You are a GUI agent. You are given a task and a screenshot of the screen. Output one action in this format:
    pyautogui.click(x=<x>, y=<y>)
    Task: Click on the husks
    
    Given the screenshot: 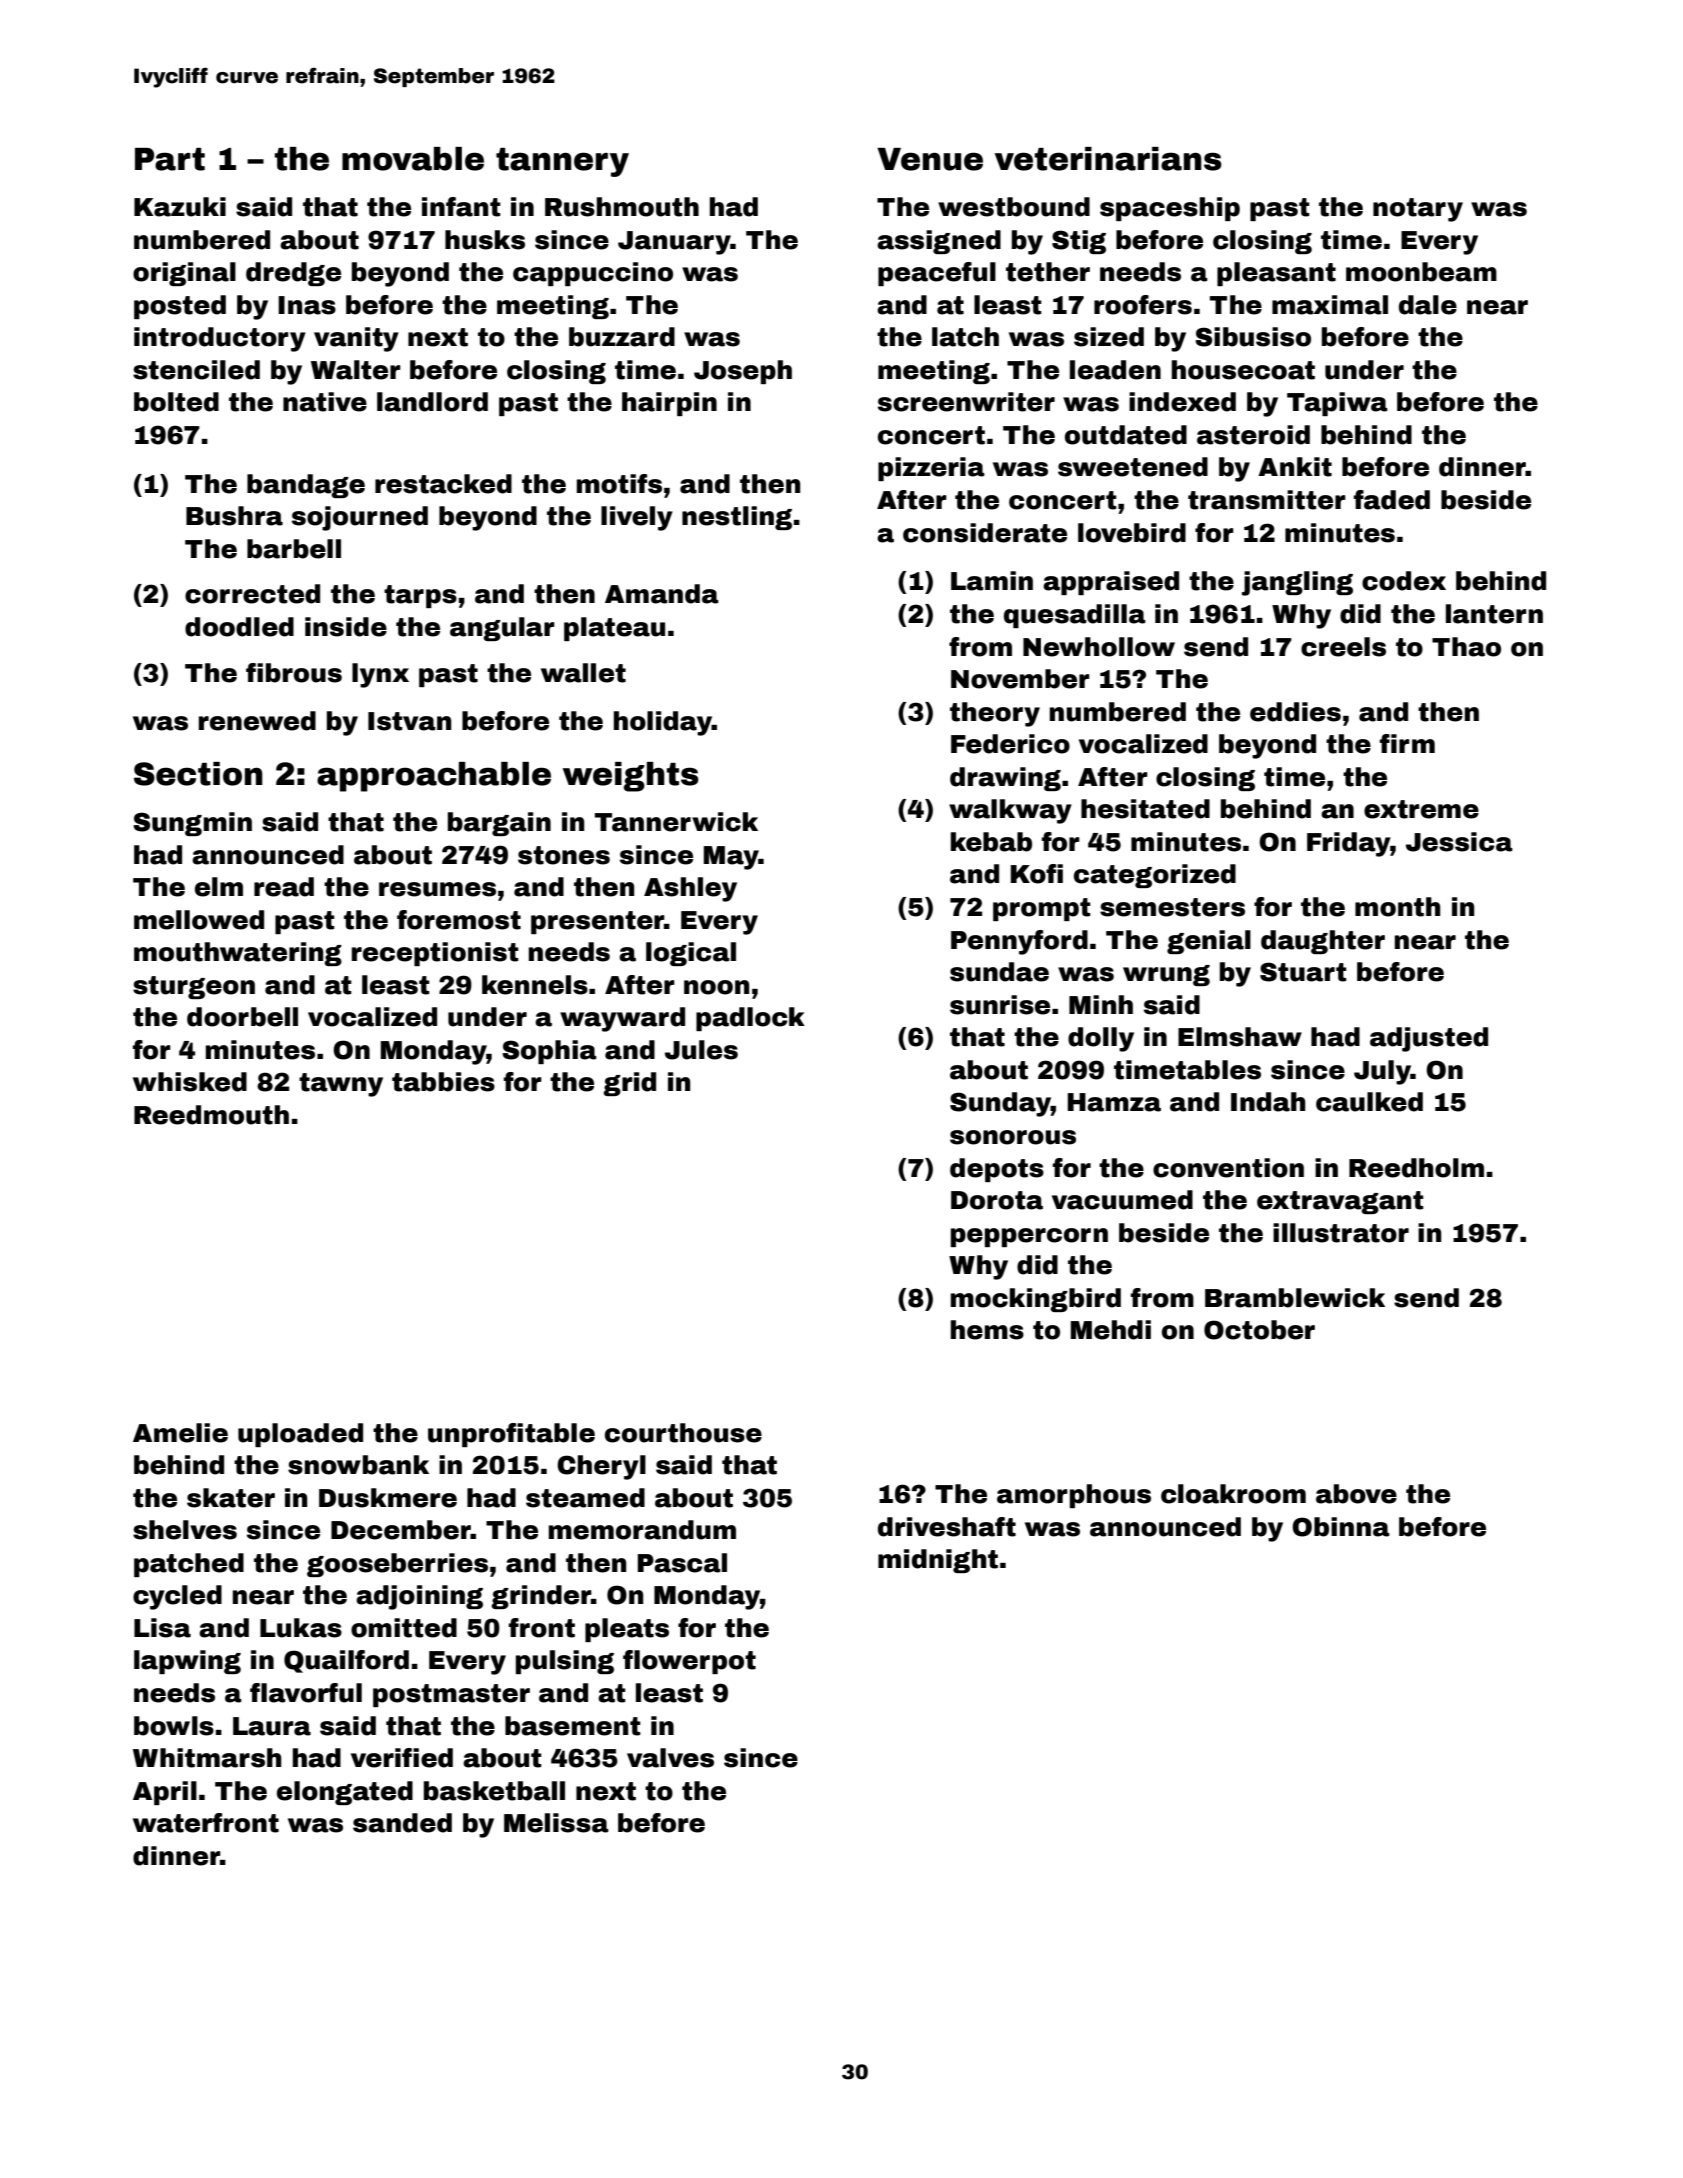 What is the action you would take?
    pyautogui.click(x=485, y=240)
